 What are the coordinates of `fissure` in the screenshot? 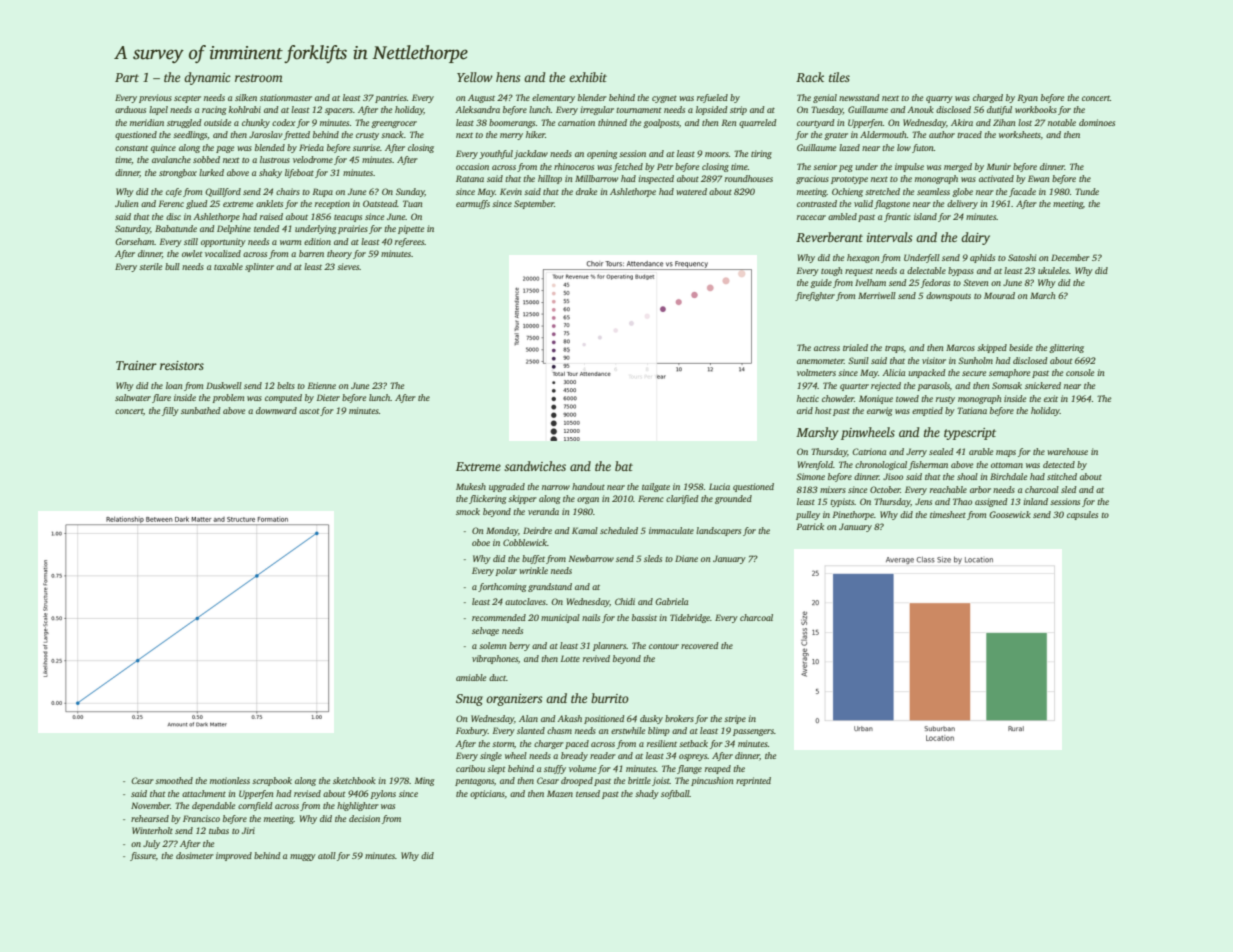 It's located at (143, 856).
